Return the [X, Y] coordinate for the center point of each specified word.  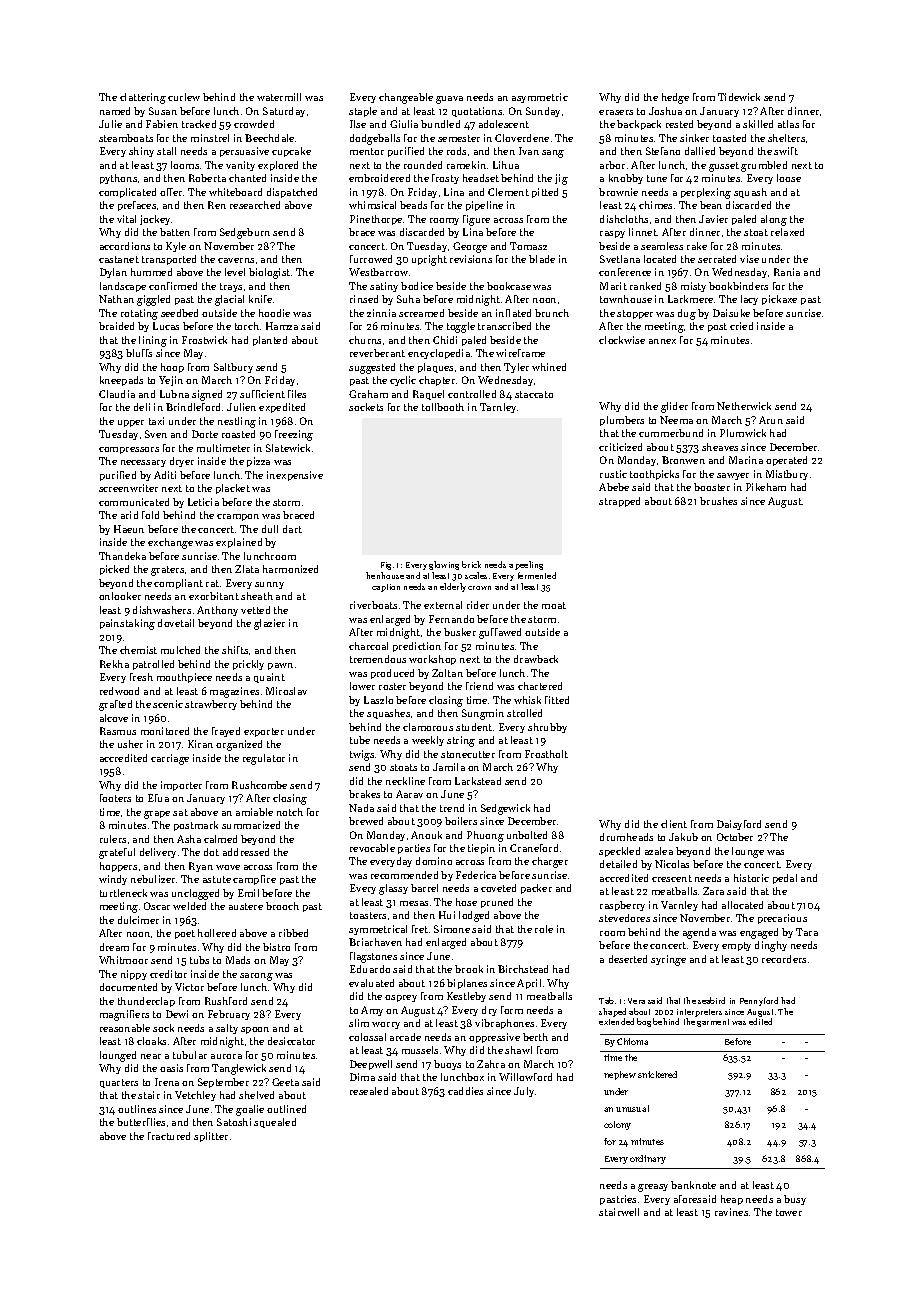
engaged [759, 933]
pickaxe [779, 300]
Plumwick [743, 433]
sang [553, 154]
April [529, 984]
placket [233, 489]
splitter [211, 1137]
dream [114, 947]
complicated [127, 193]
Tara [807, 932]
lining [153, 341]
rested [679, 124]
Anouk [426, 835]
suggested [372, 368]
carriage [170, 759]
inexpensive [295, 476]
